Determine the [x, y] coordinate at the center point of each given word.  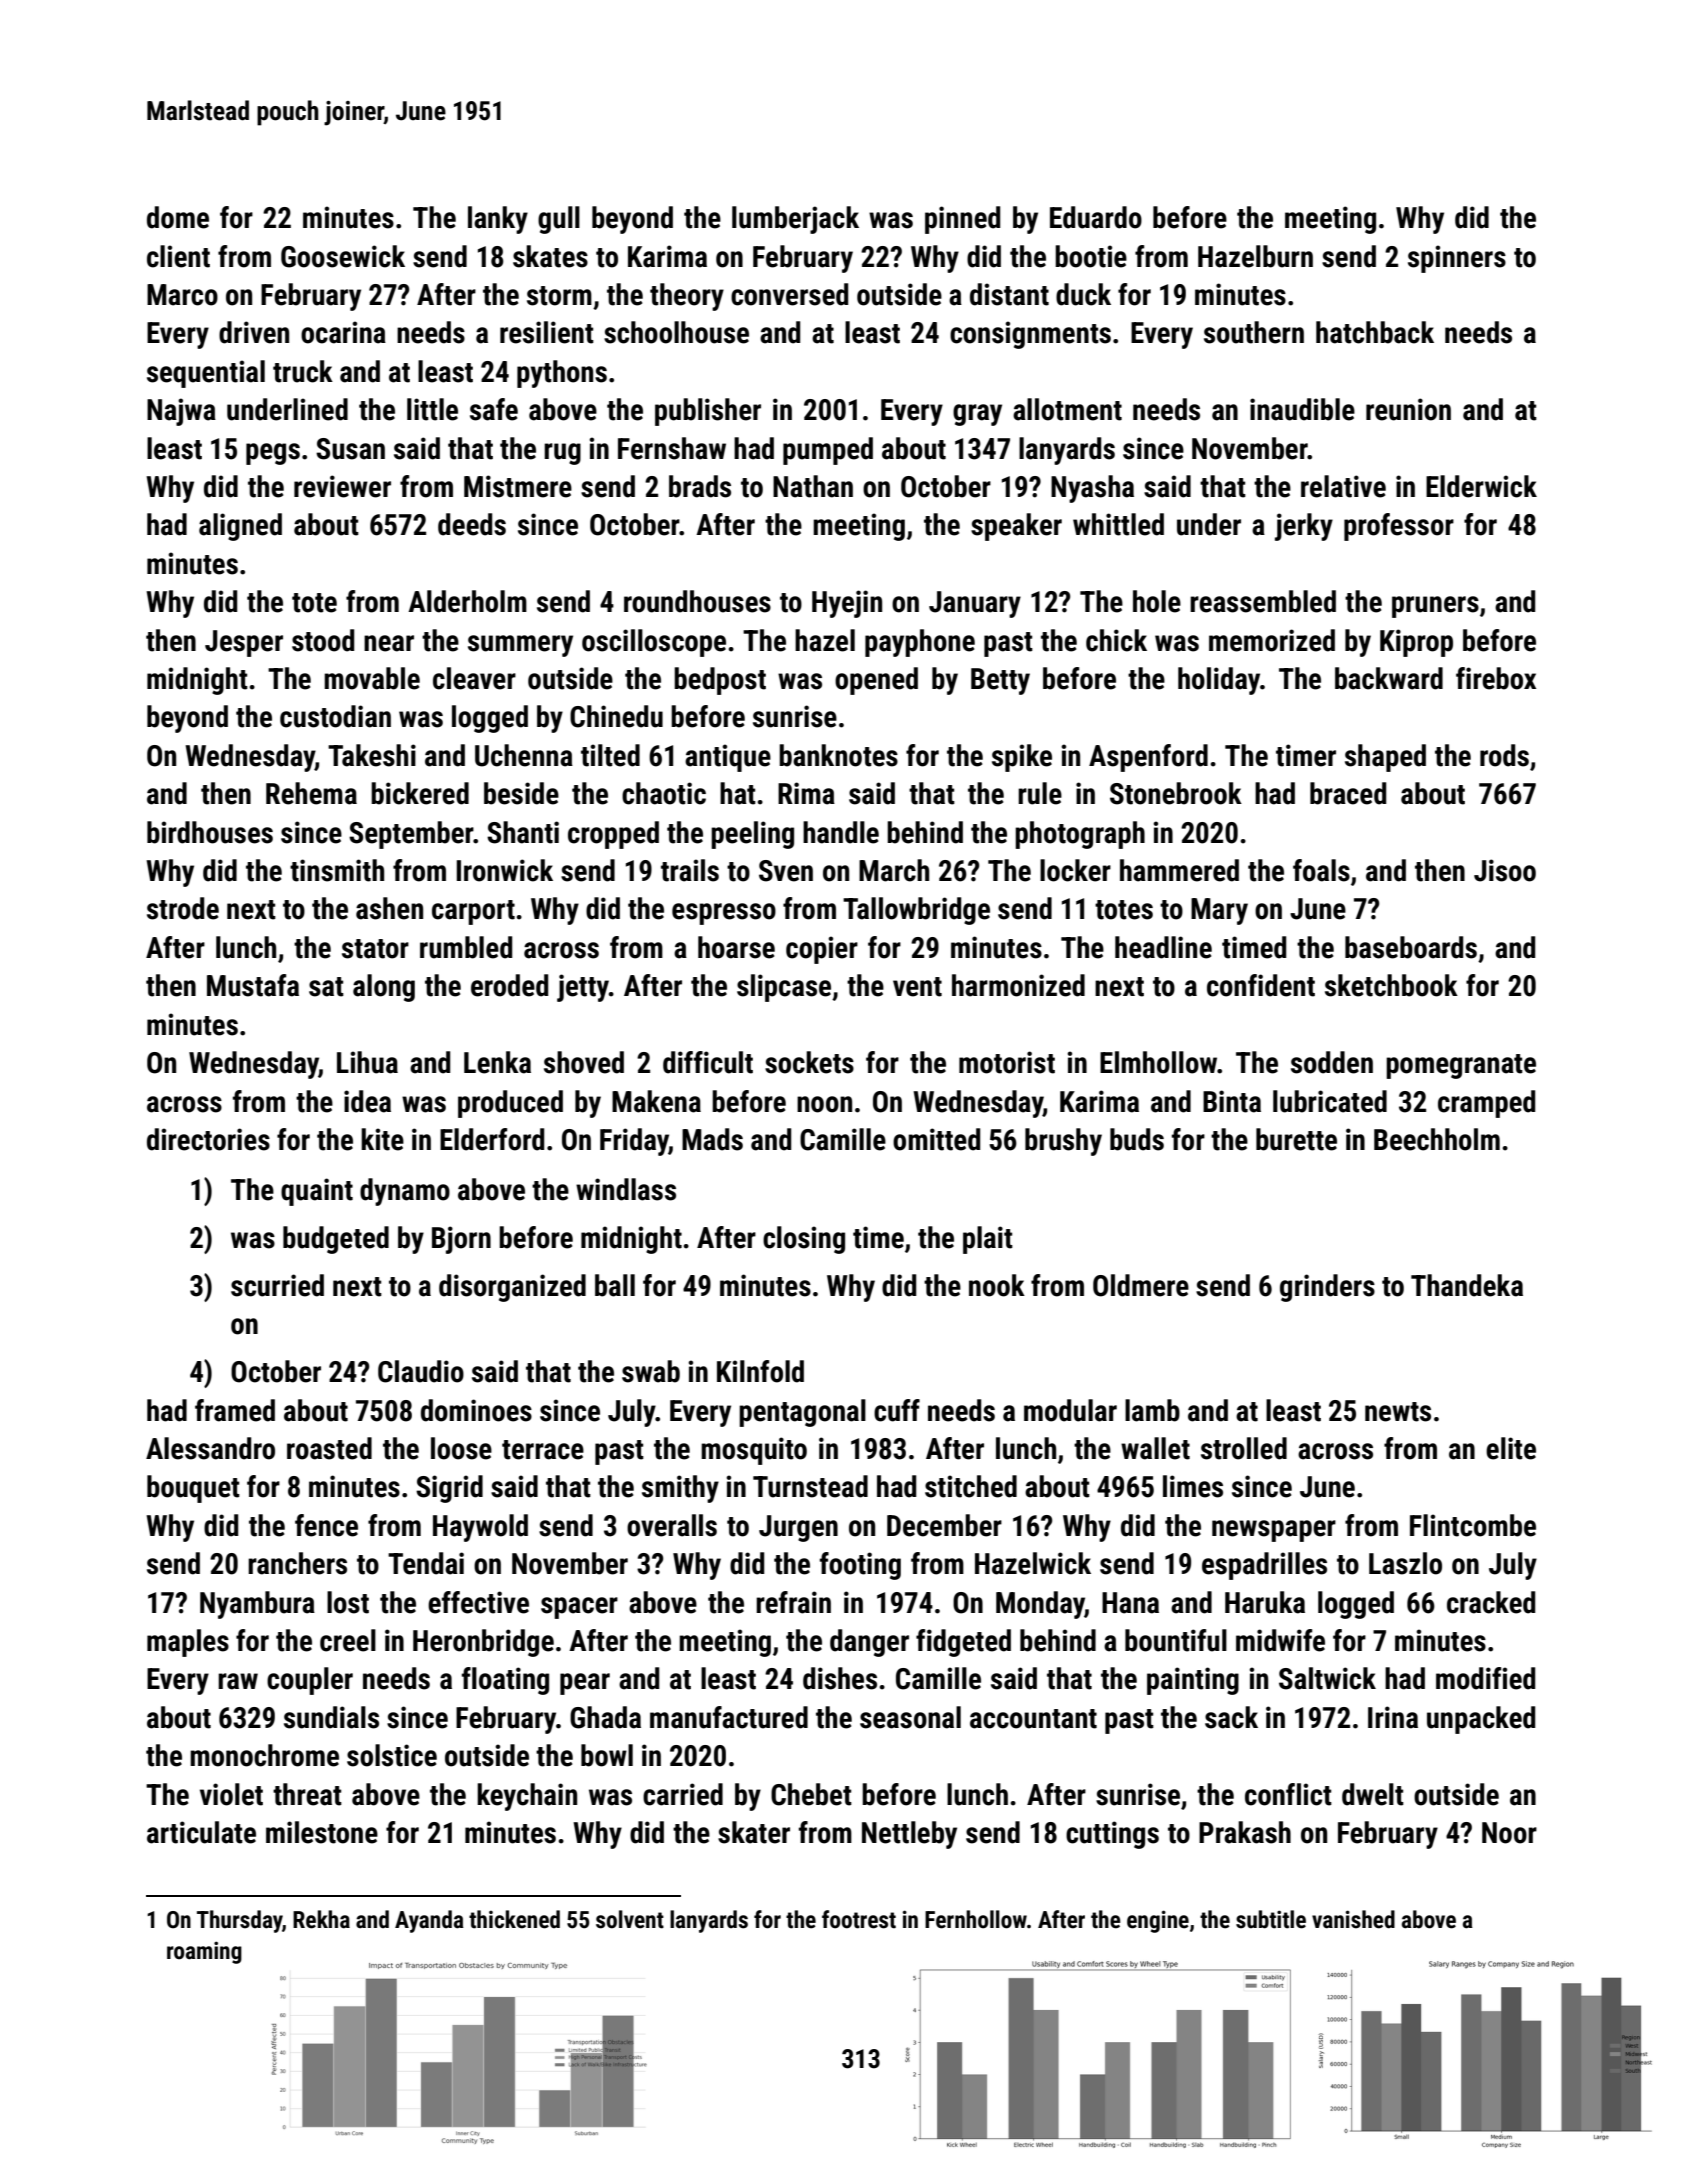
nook [997, 1285]
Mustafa [253, 985]
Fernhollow [976, 1919]
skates [550, 256]
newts [1398, 1412]
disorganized [512, 1288]
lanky [498, 220]
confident [1261, 985]
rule [1040, 793]
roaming [204, 1952]
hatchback [1375, 332]
